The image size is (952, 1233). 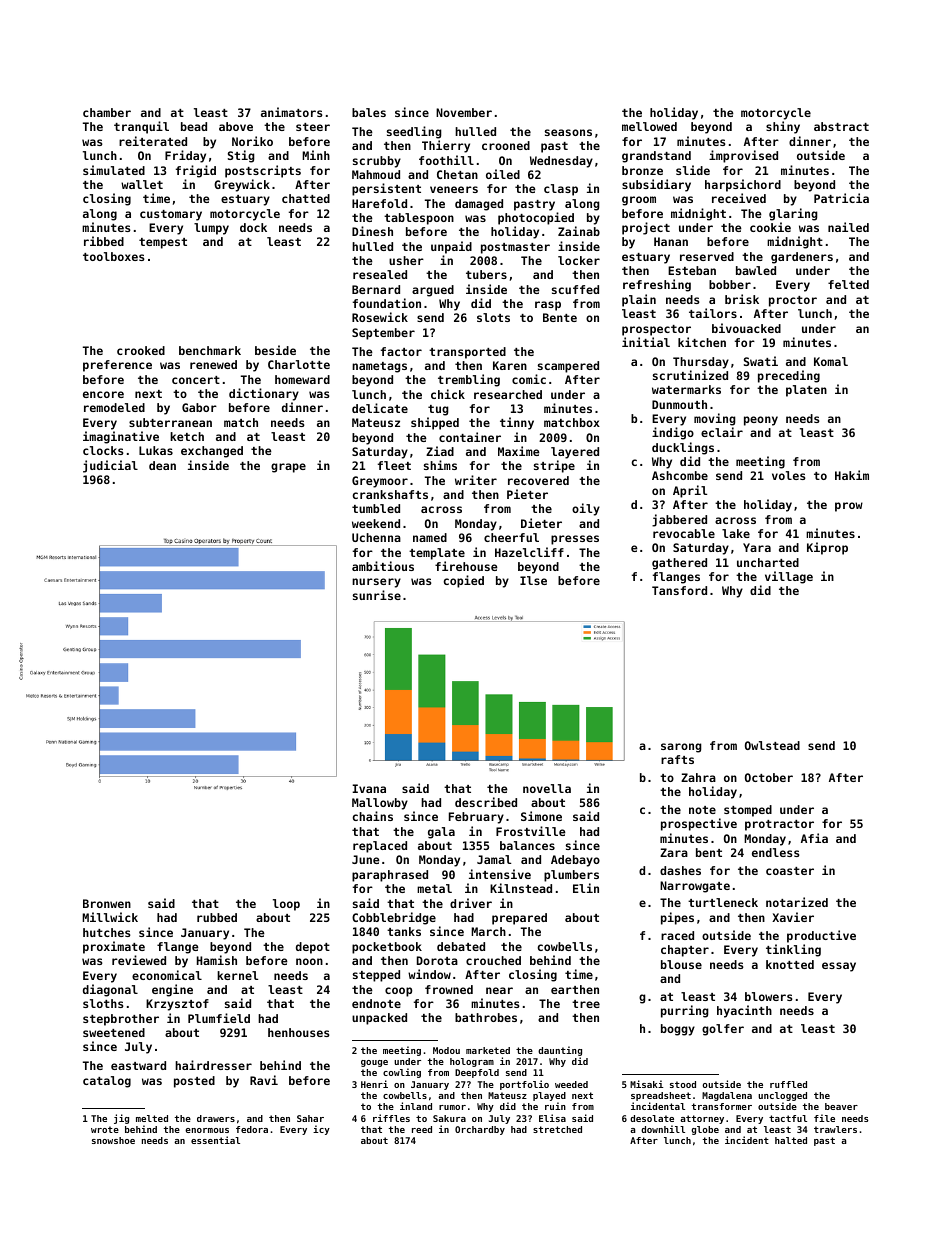 What do you see at coordinates (499, 990) in the document?
I see `near` at bounding box center [499, 990].
